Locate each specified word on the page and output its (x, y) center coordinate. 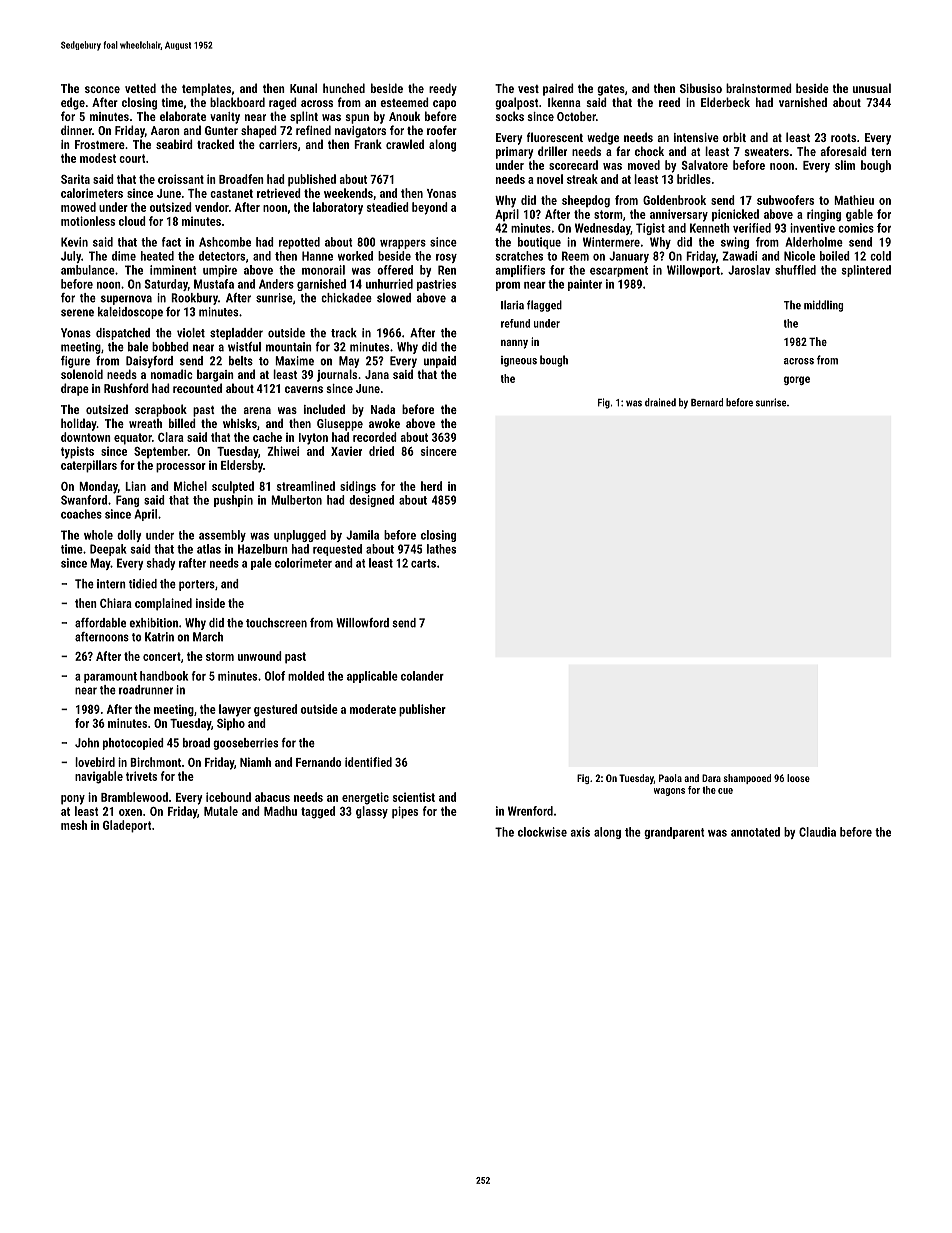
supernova (126, 300)
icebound (228, 797)
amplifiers (520, 271)
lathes (441, 549)
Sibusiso (701, 88)
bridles (694, 179)
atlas (209, 549)
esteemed (404, 102)
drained (660, 402)
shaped (259, 131)
